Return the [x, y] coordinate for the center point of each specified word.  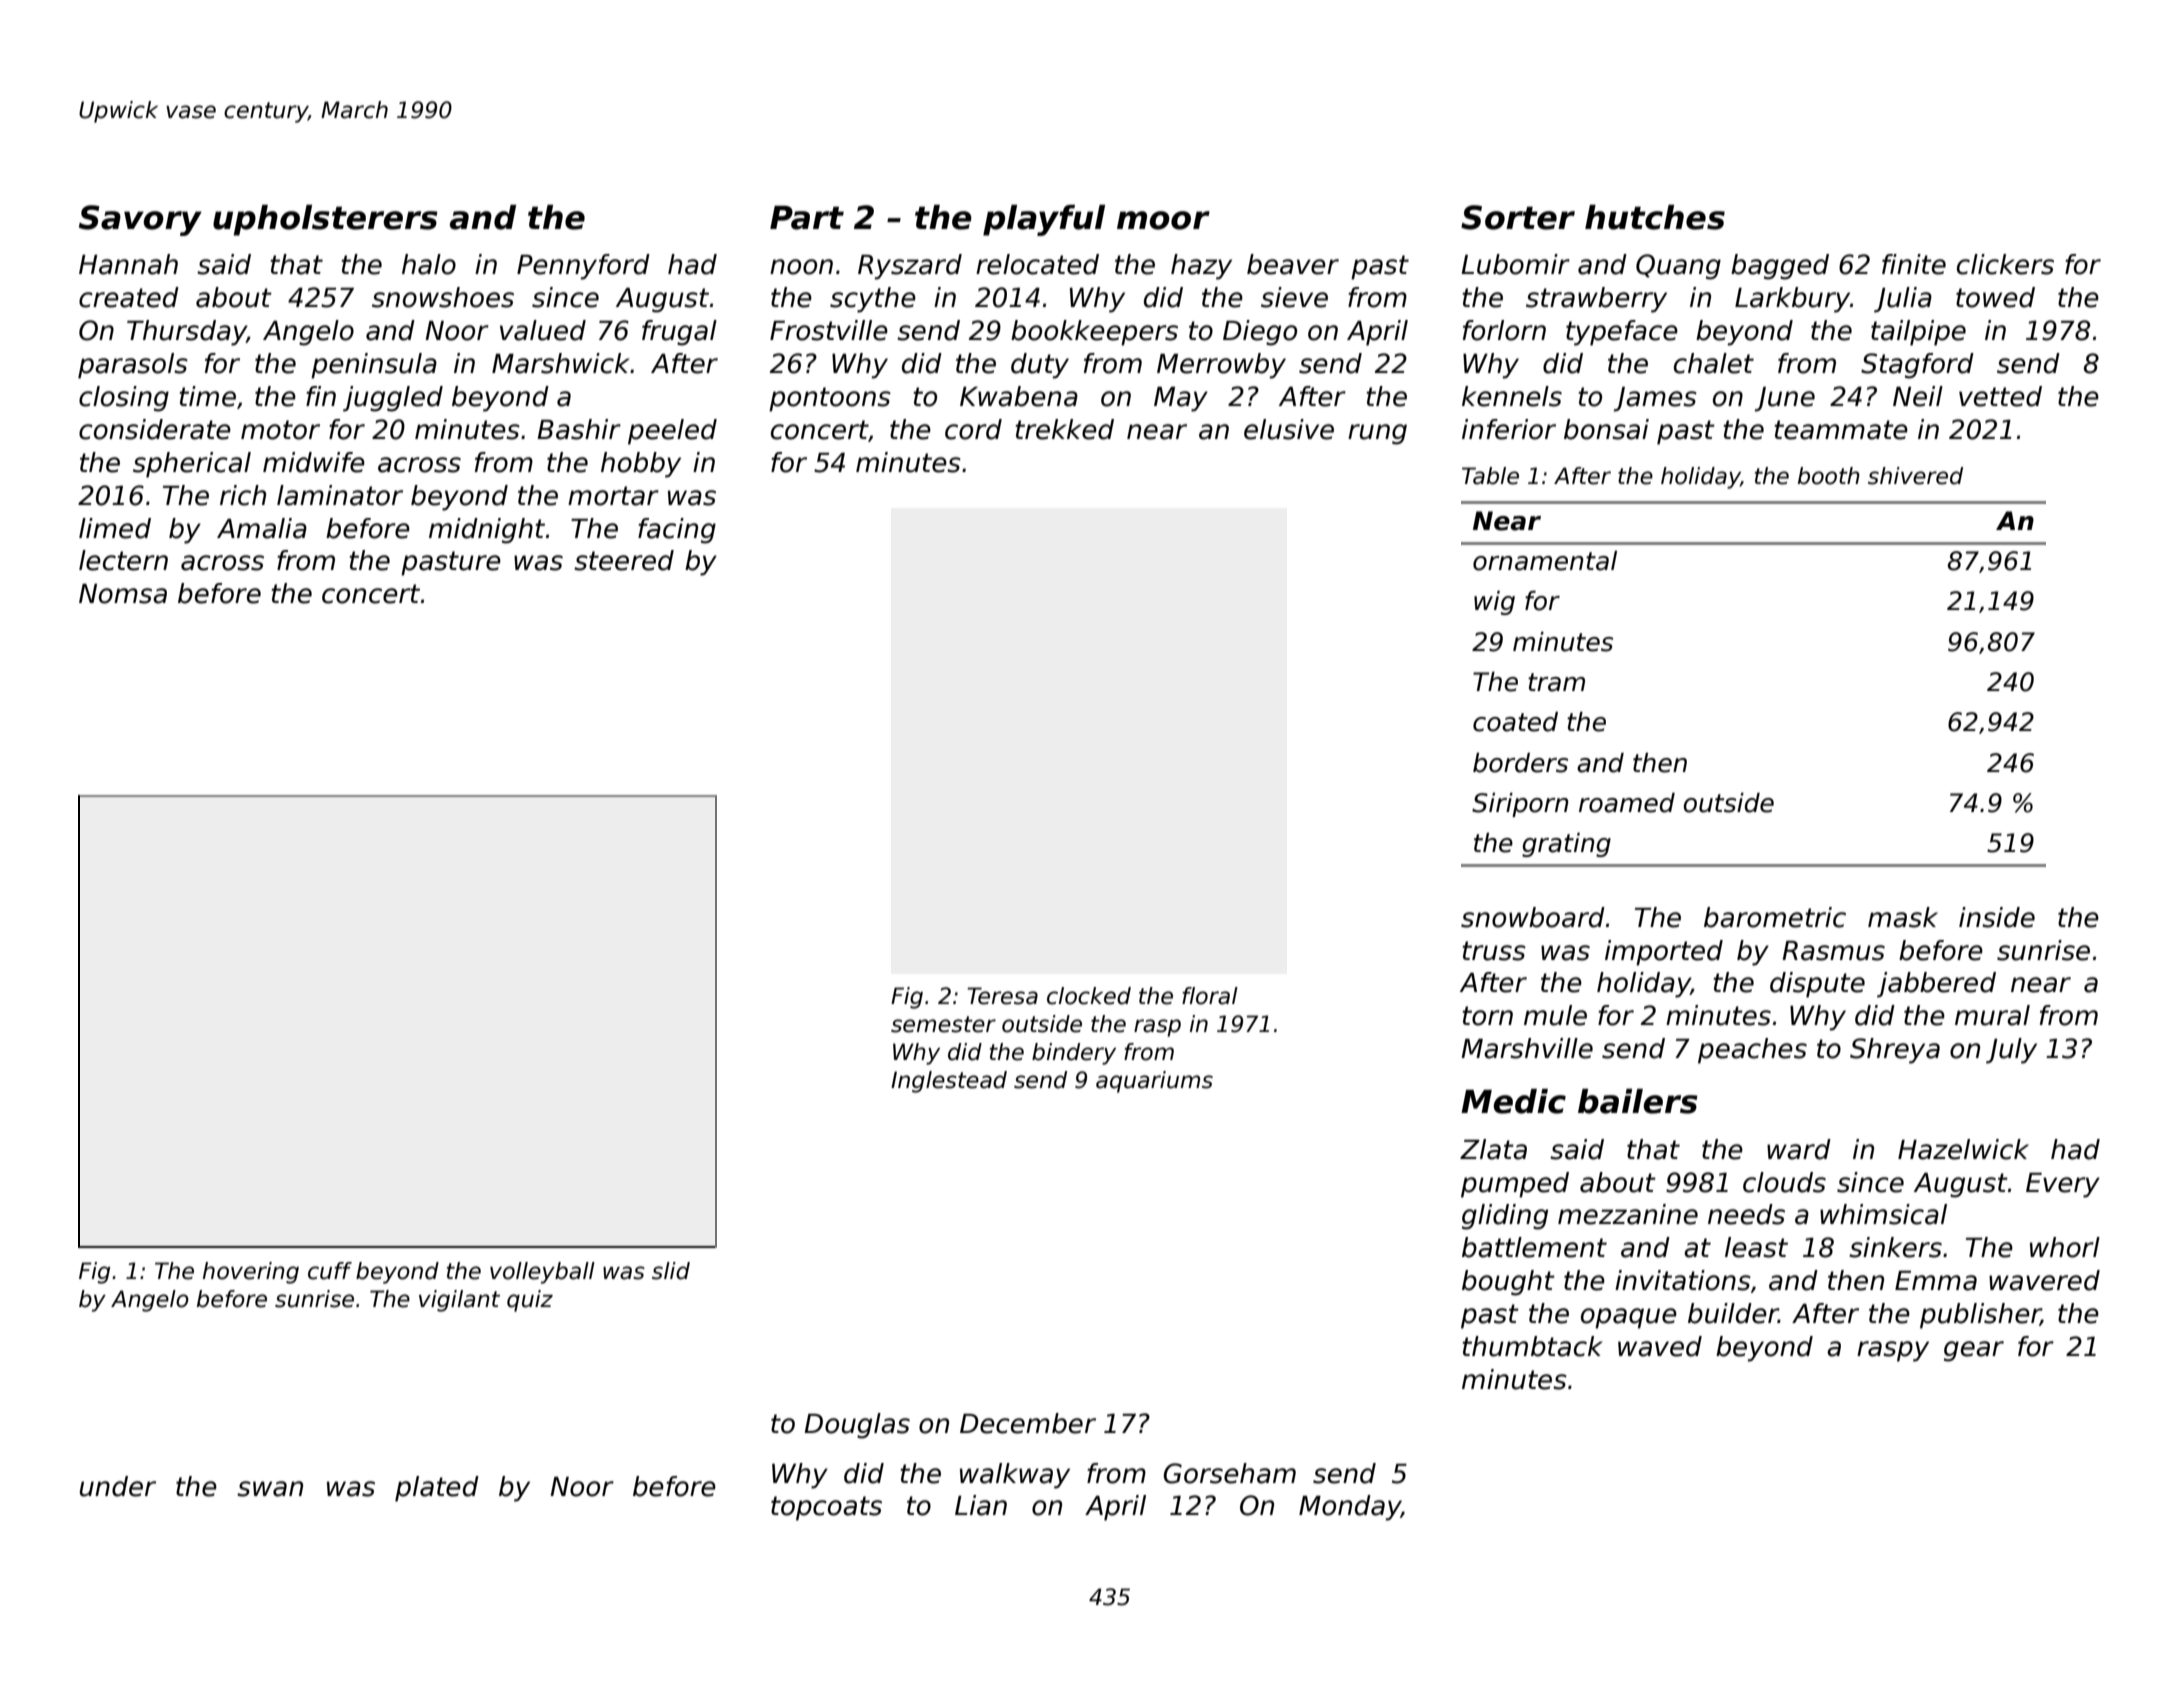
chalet [1714, 363]
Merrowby [1221, 366]
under [117, 1486]
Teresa [1002, 996]
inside [1997, 917]
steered [624, 560]
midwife [314, 462]
